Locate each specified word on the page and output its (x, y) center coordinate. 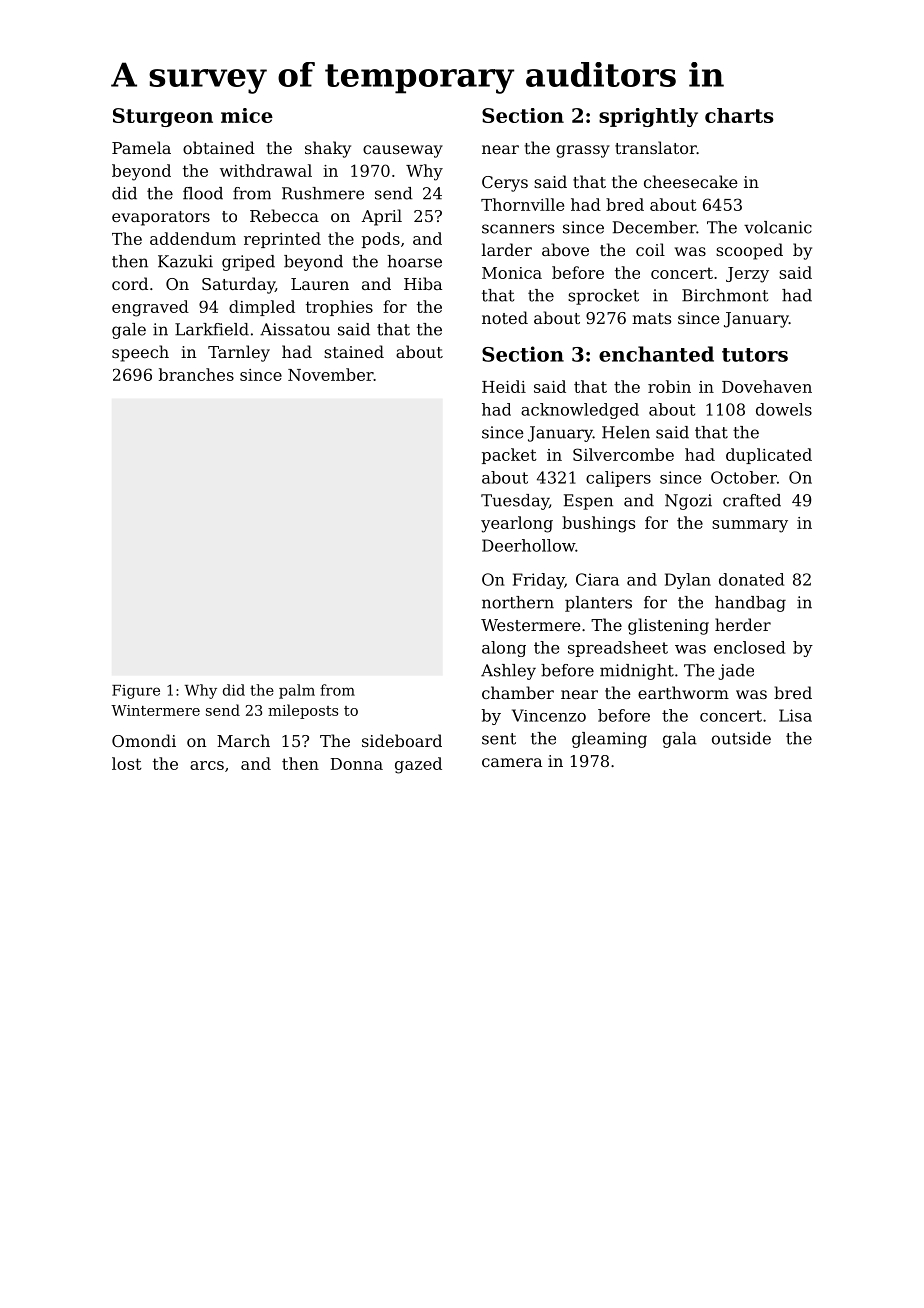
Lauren (320, 284)
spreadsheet (618, 649)
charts (739, 115)
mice (247, 115)
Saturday (238, 285)
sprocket (603, 297)
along (504, 649)
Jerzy (747, 275)
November (331, 374)
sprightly (648, 117)
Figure (136, 692)
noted (505, 317)
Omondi (144, 740)
